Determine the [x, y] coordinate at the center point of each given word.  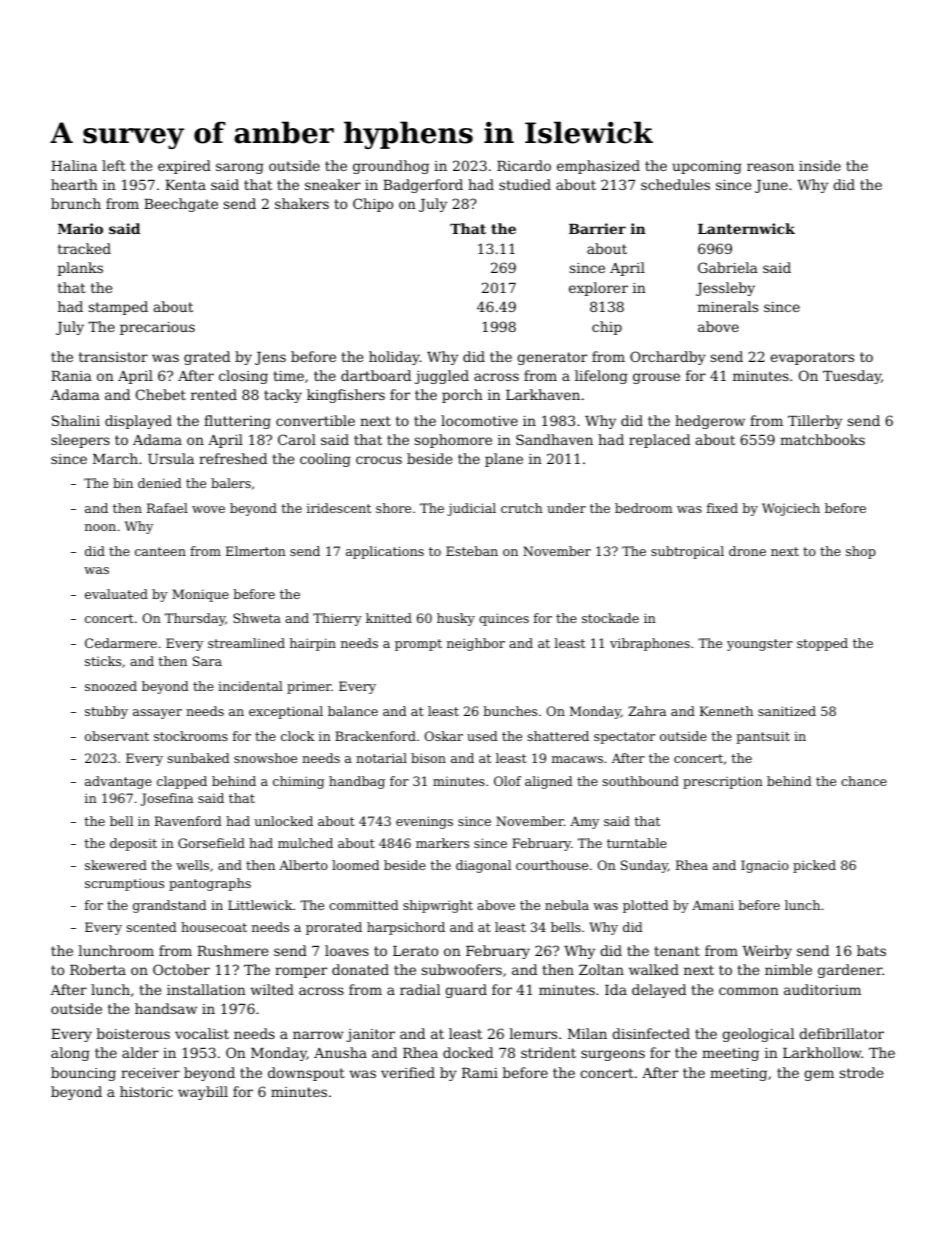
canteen [160, 551]
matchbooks [822, 439]
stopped [822, 644]
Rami [480, 1073]
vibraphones [650, 644]
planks [80, 269]
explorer [598, 289]
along [70, 1054]
